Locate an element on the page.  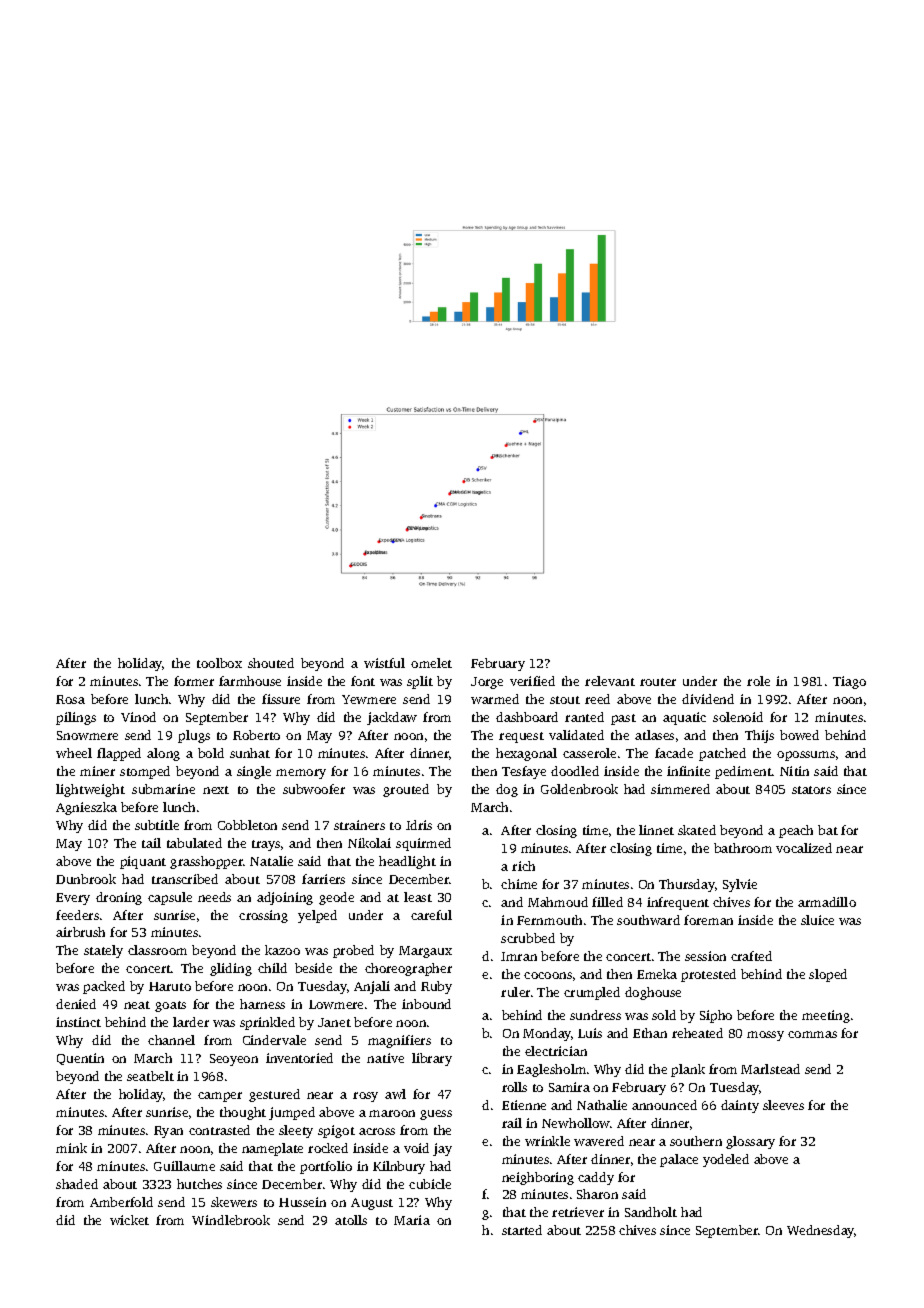
skewers is located at coordinates (234, 1202).
